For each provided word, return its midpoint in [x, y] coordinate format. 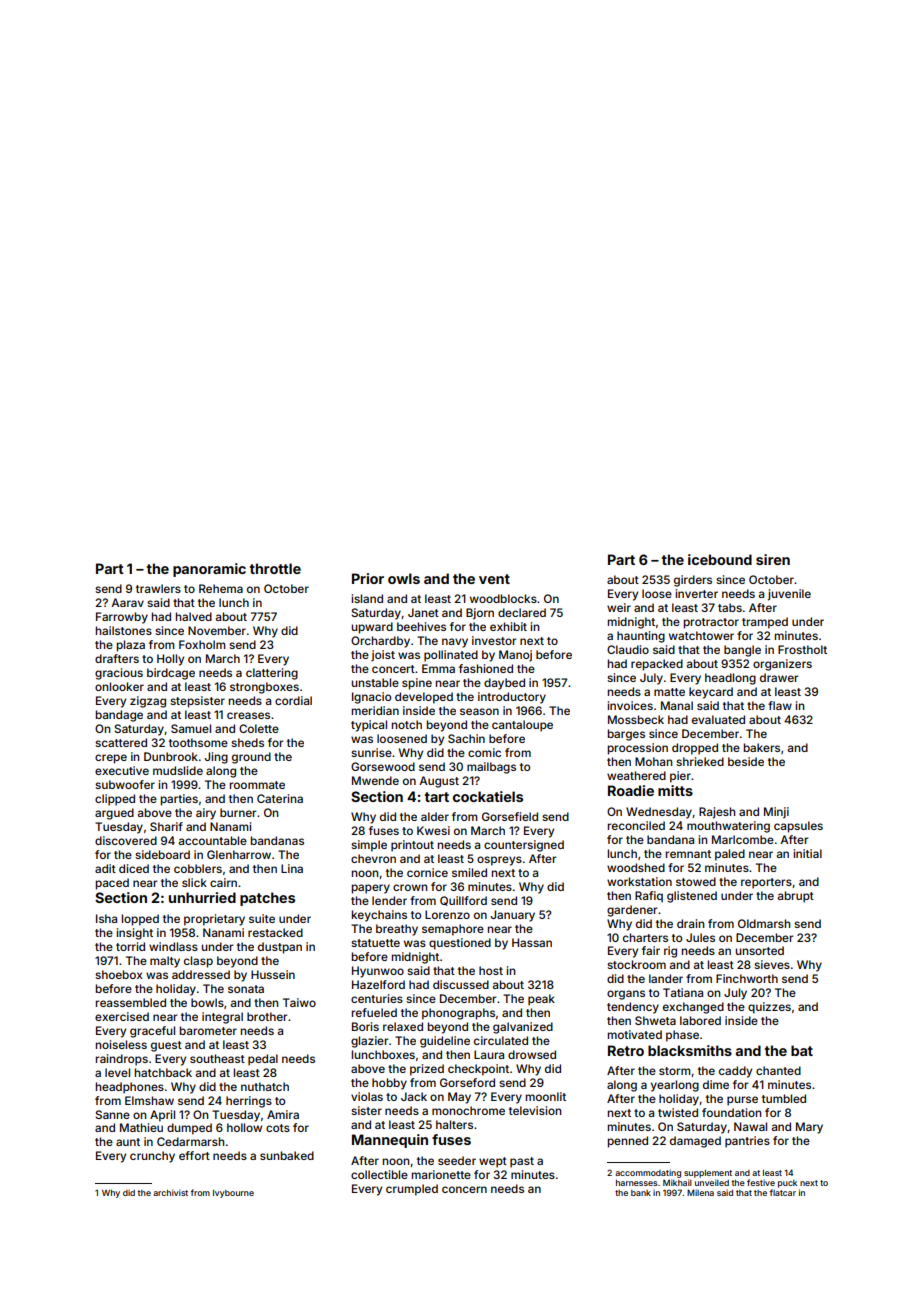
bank [641, 1193]
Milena [700, 1192]
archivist [170, 1192]
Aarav [127, 602]
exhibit [508, 626]
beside [746, 761]
